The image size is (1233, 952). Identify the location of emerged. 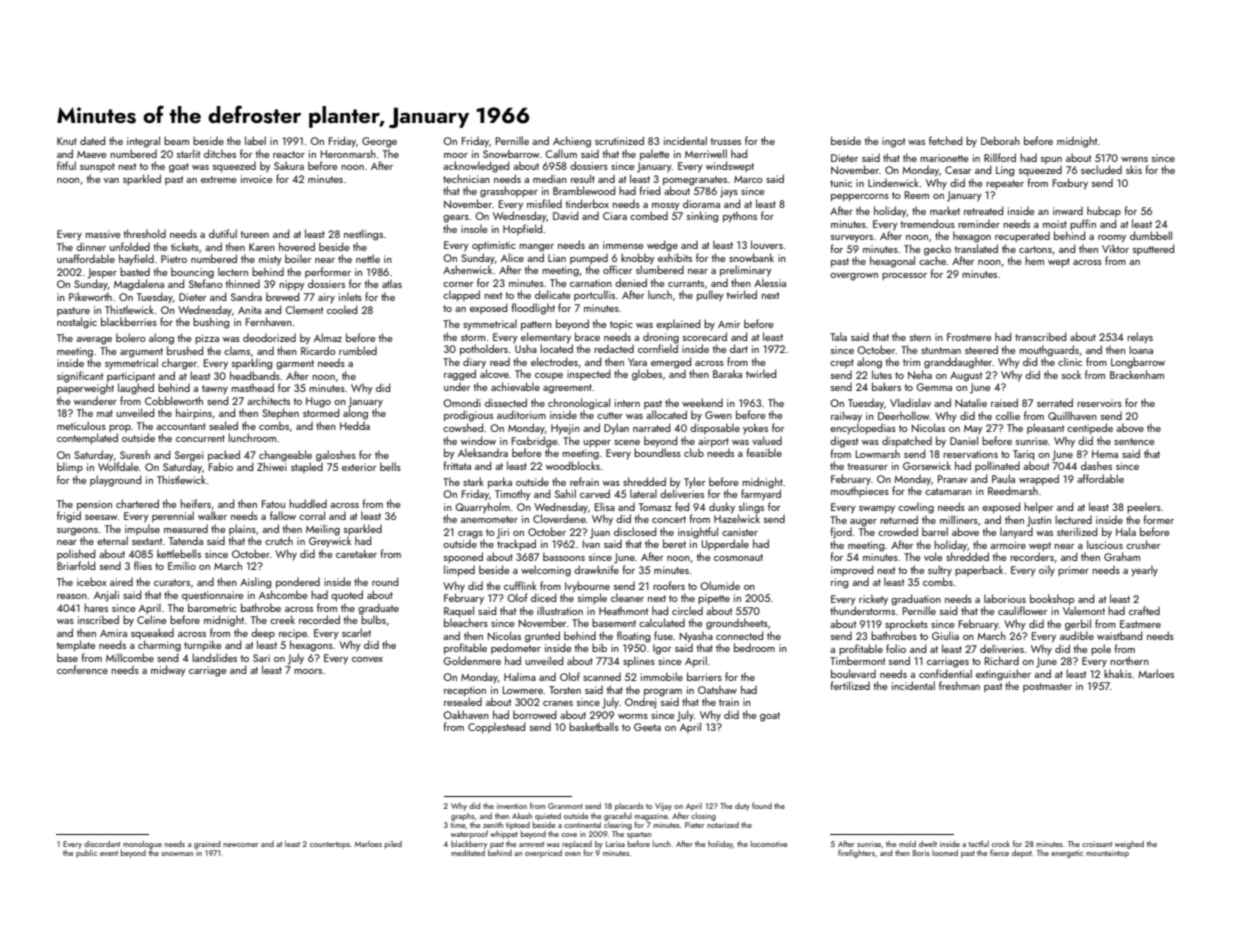
(671, 363).
